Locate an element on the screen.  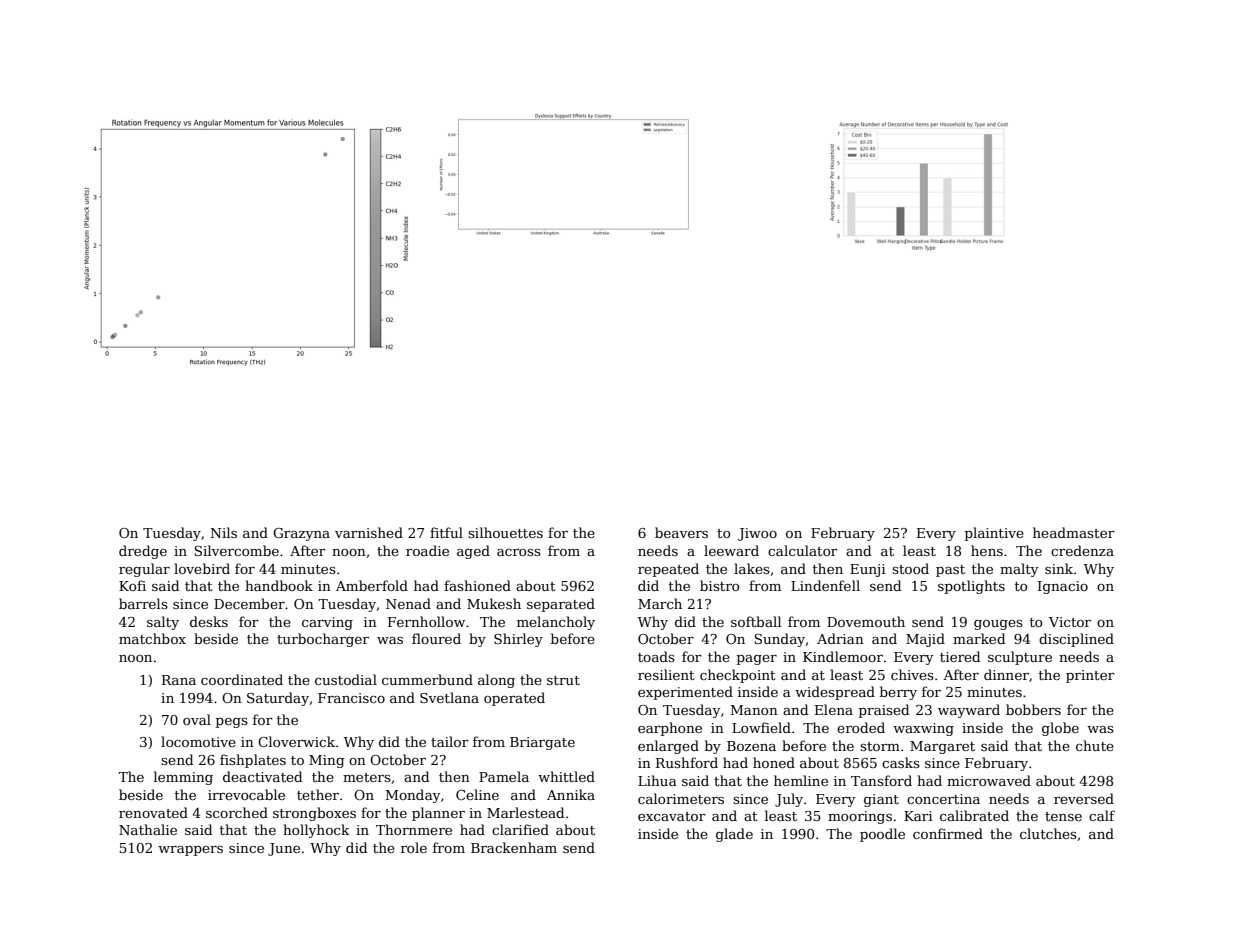
Ignacio is located at coordinates (1063, 587).
